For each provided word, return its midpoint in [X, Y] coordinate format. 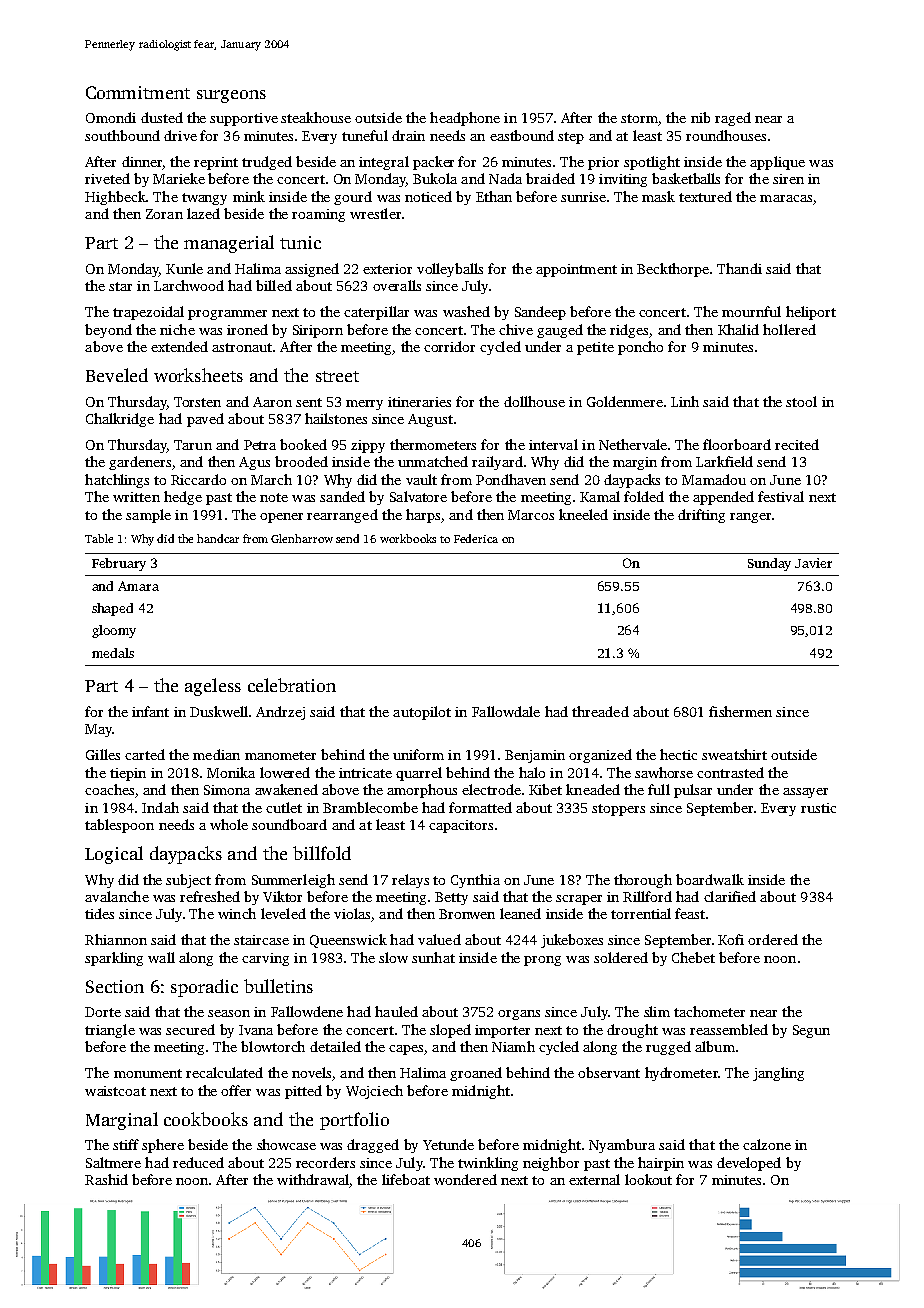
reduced [198, 1162]
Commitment [138, 92]
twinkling [488, 1164]
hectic [678, 754]
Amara [138, 586]
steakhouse [316, 117]
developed [749, 1164]
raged [733, 119]
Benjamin [535, 756]
